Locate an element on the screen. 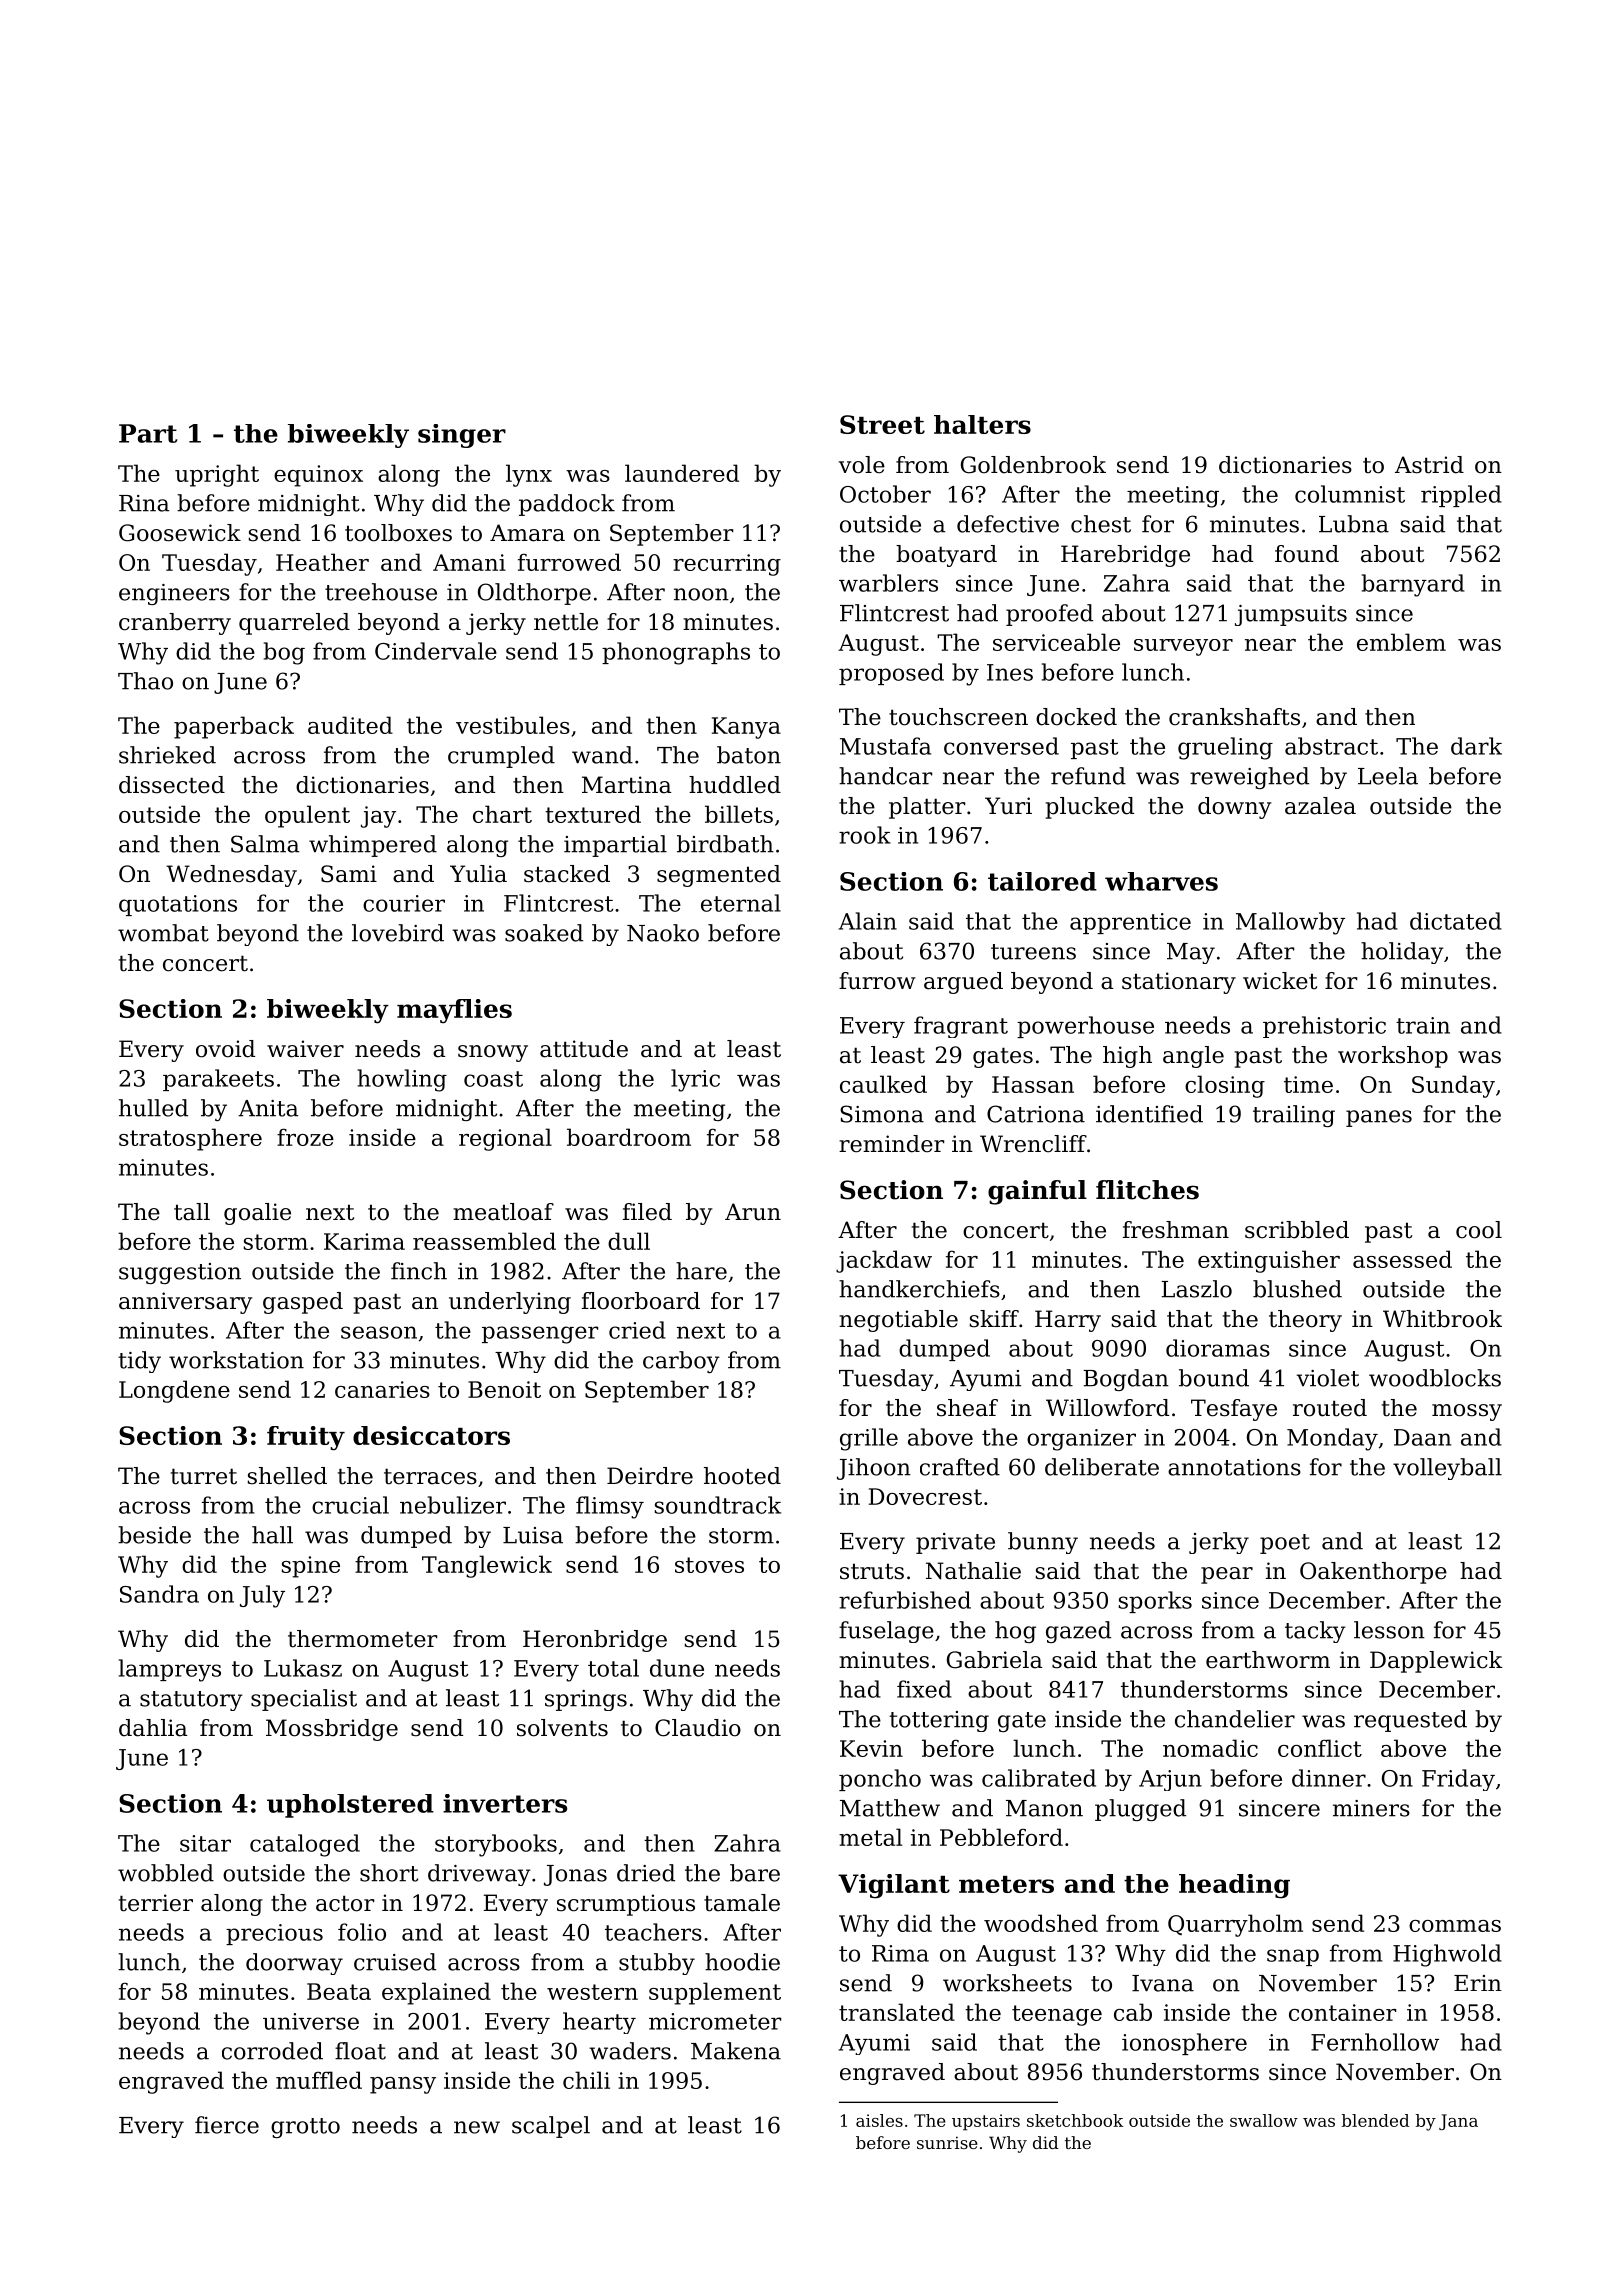 This screenshot has width=1620, height=2292. found is located at coordinates (1307, 554).
